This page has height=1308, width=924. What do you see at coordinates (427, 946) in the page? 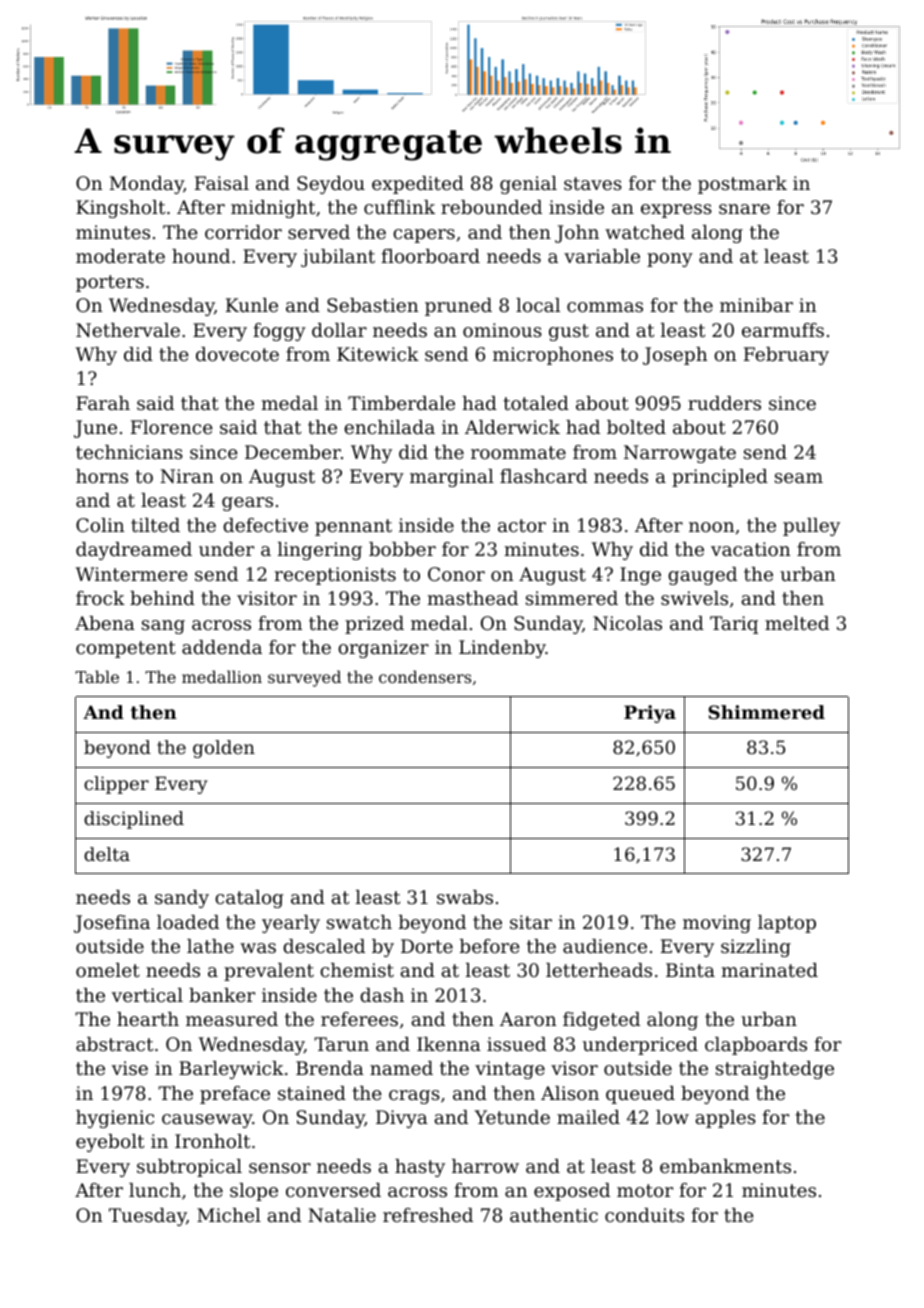
I see `Dorte` at bounding box center [427, 946].
